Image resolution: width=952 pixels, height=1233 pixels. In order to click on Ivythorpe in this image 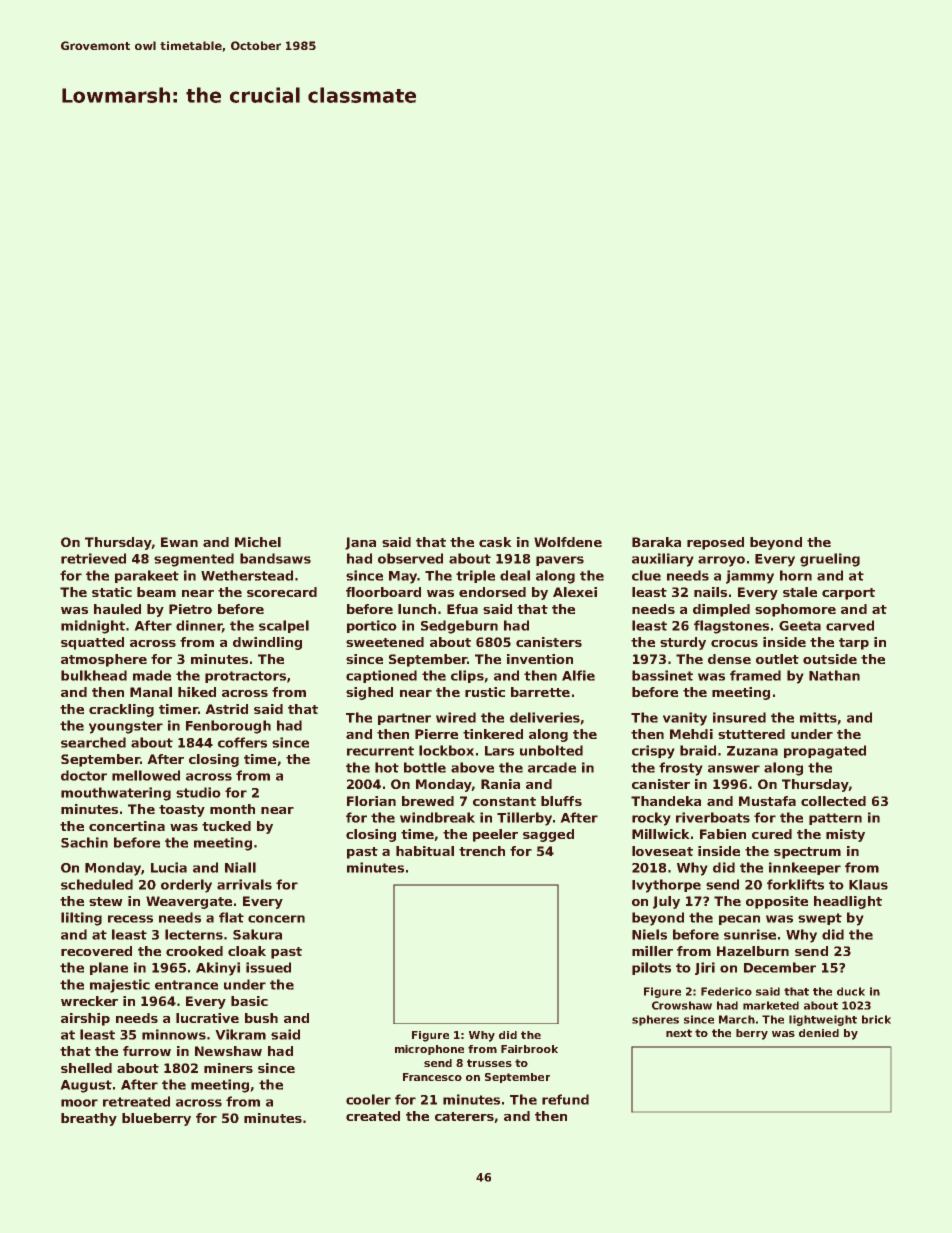, I will do `click(666, 886)`.
